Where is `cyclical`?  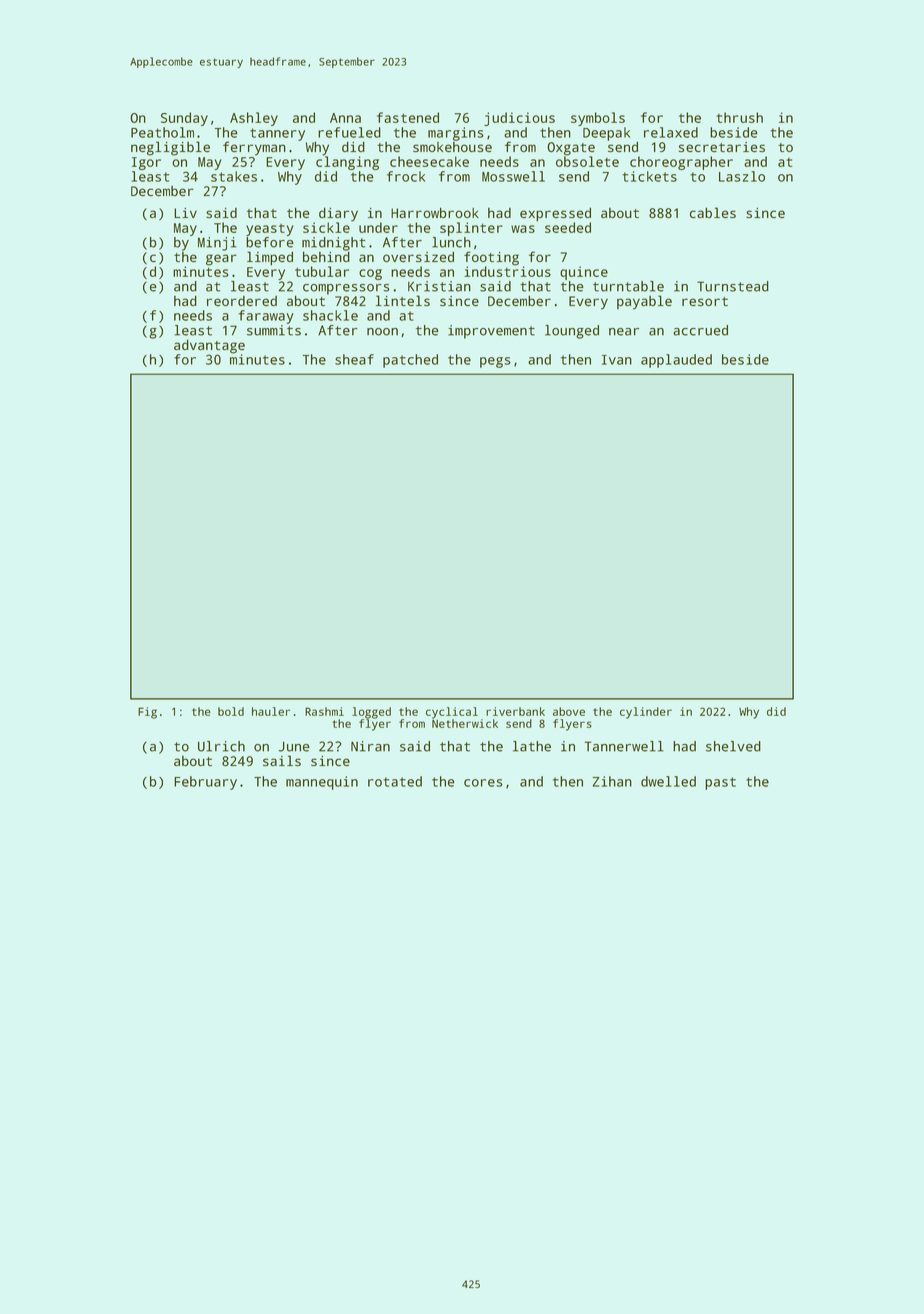 cyclical is located at coordinates (452, 713).
